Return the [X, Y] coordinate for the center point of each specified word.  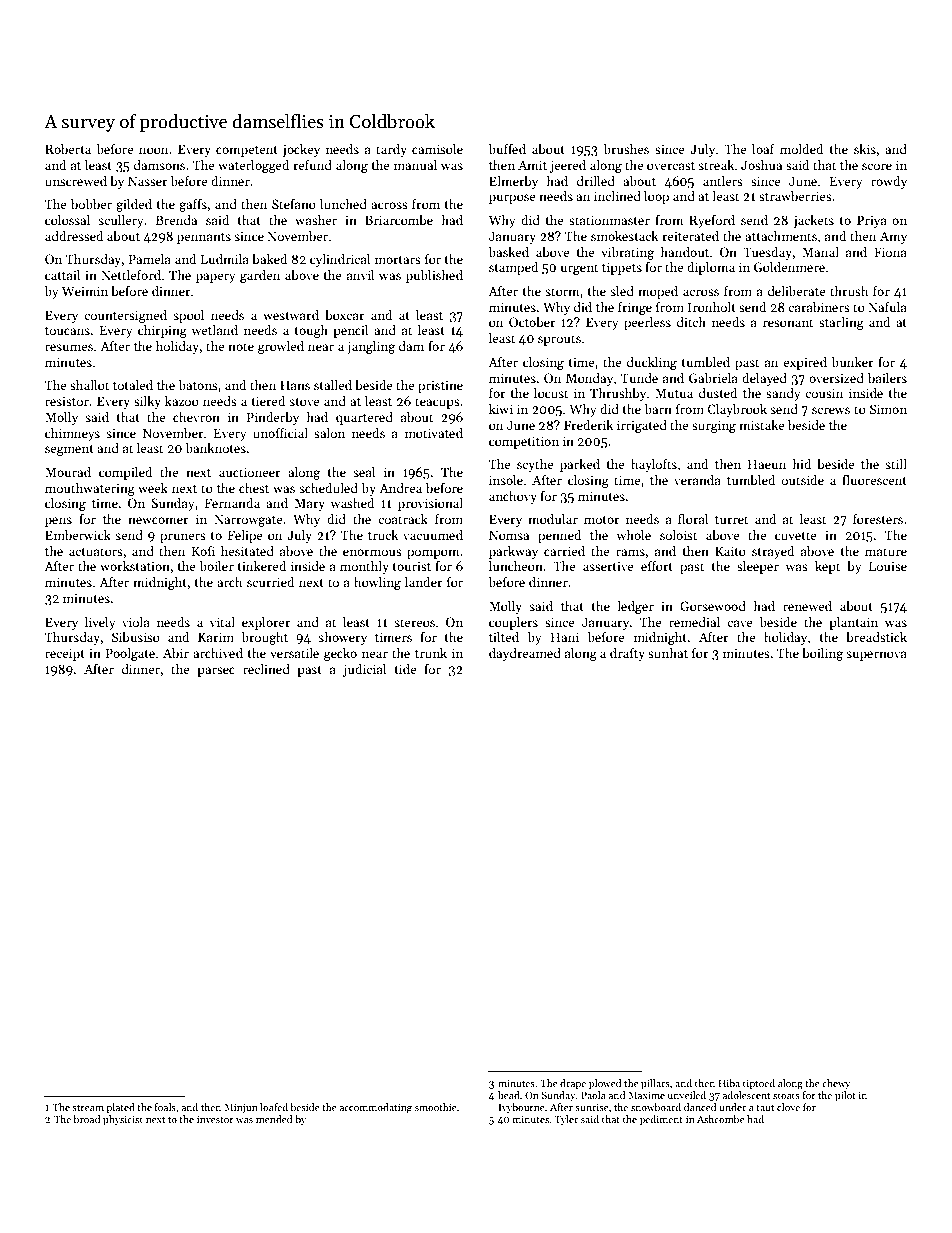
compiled [125, 473]
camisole [437, 149]
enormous [372, 552]
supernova [876, 656]
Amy [893, 237]
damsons [159, 165]
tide [405, 669]
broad [87, 1119]
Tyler [566, 1120]
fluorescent [874, 480]
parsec [216, 672]
